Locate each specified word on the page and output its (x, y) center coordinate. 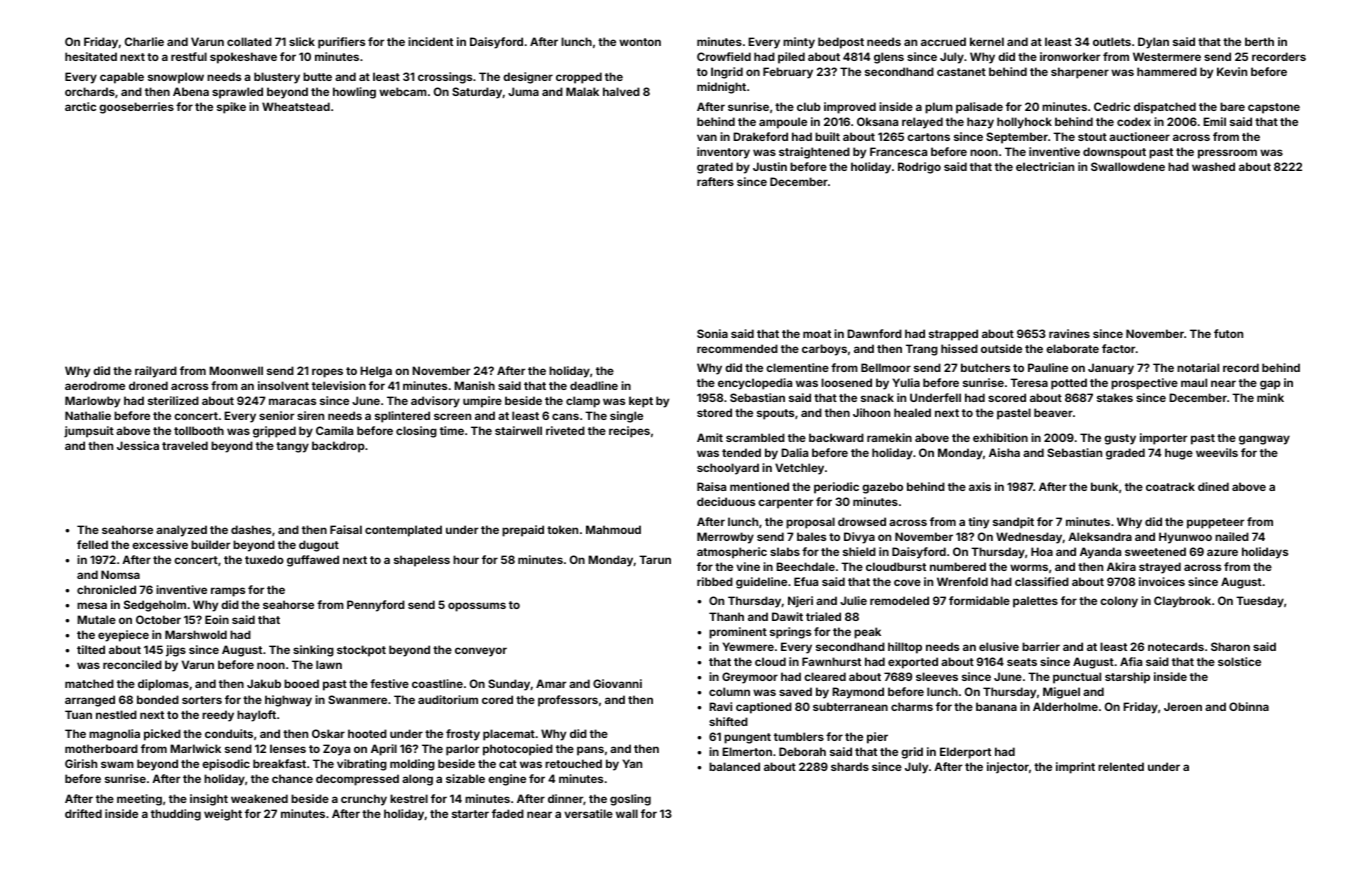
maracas (292, 401)
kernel (987, 41)
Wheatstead (296, 106)
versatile (588, 813)
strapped (953, 335)
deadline (594, 385)
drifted (83, 813)
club (809, 106)
